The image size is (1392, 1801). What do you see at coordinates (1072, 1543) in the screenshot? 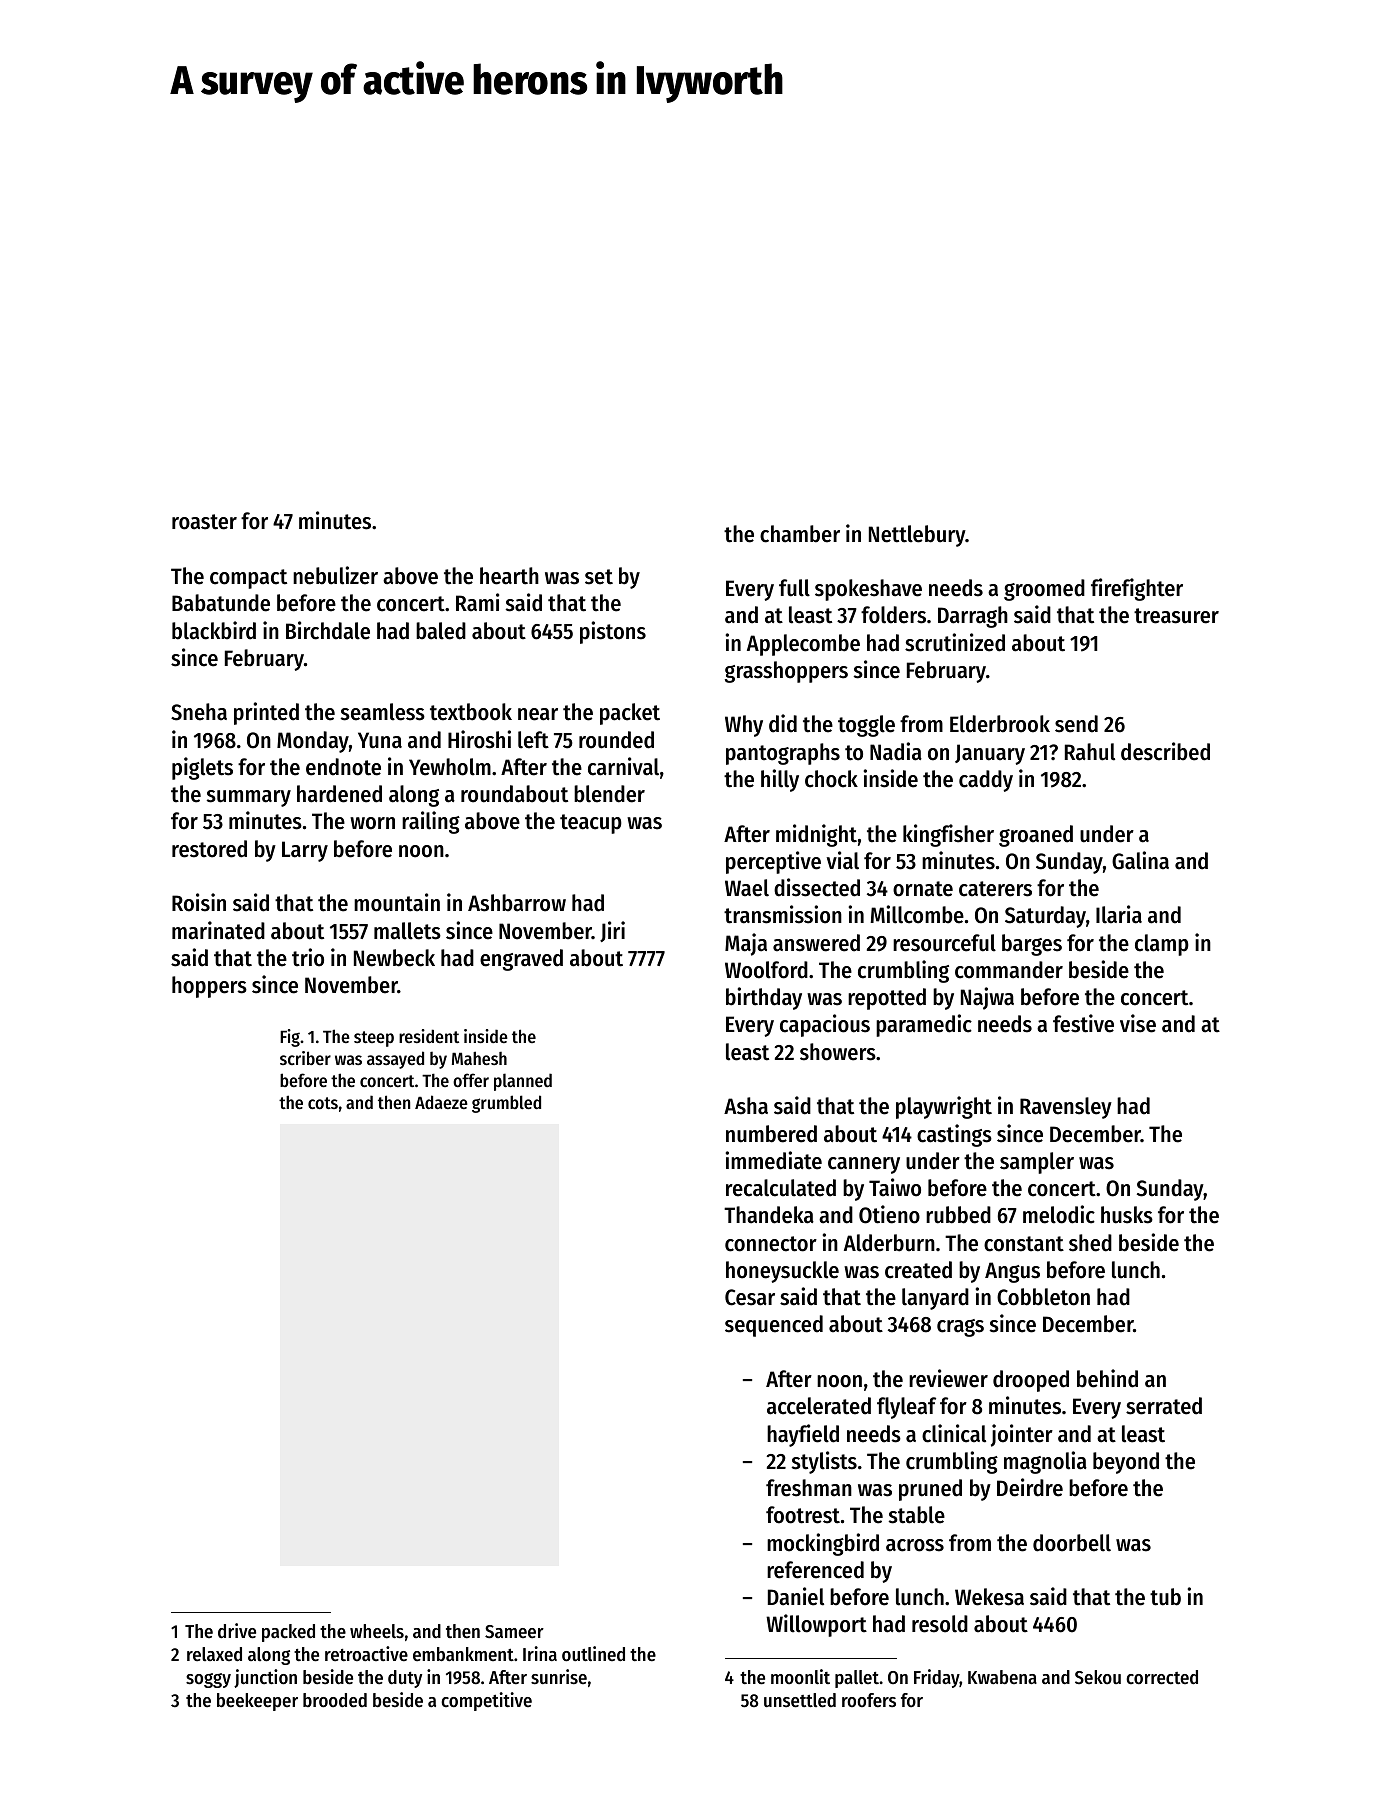
I see `doorbell` at bounding box center [1072, 1543].
